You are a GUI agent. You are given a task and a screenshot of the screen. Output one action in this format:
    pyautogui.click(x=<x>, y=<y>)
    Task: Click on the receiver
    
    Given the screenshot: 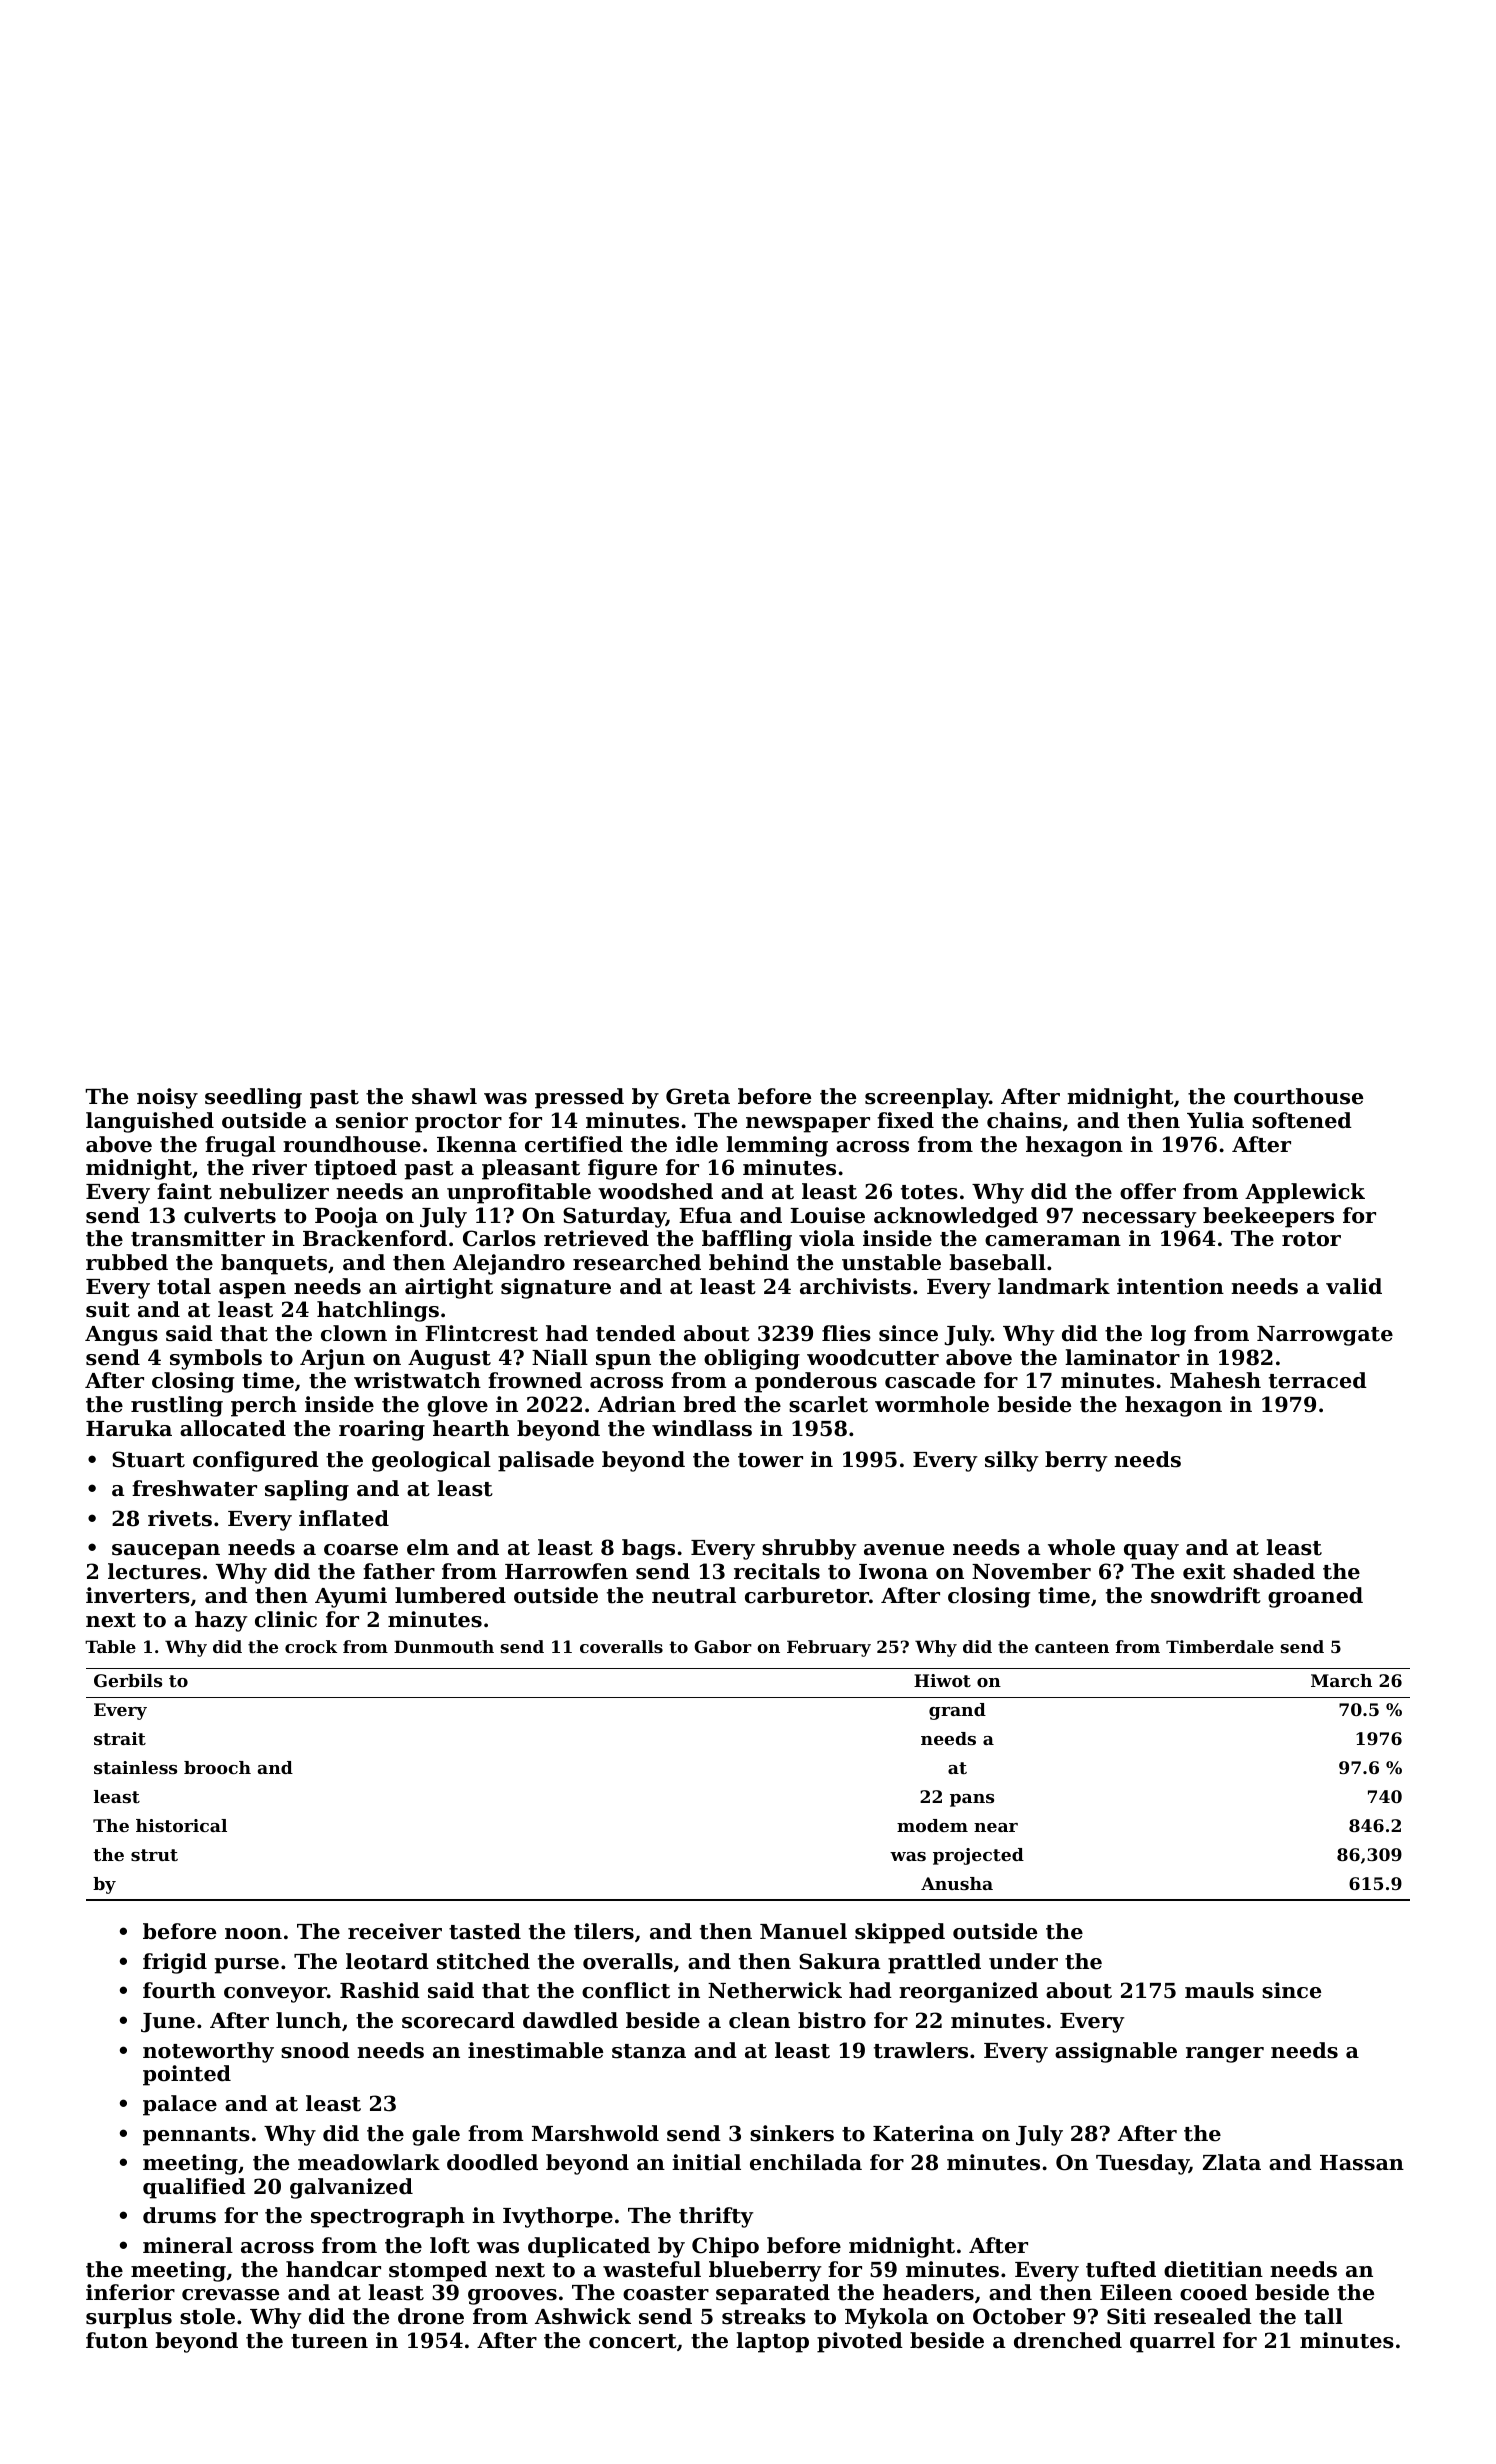 What is the action you would take?
    pyautogui.click(x=395, y=1931)
